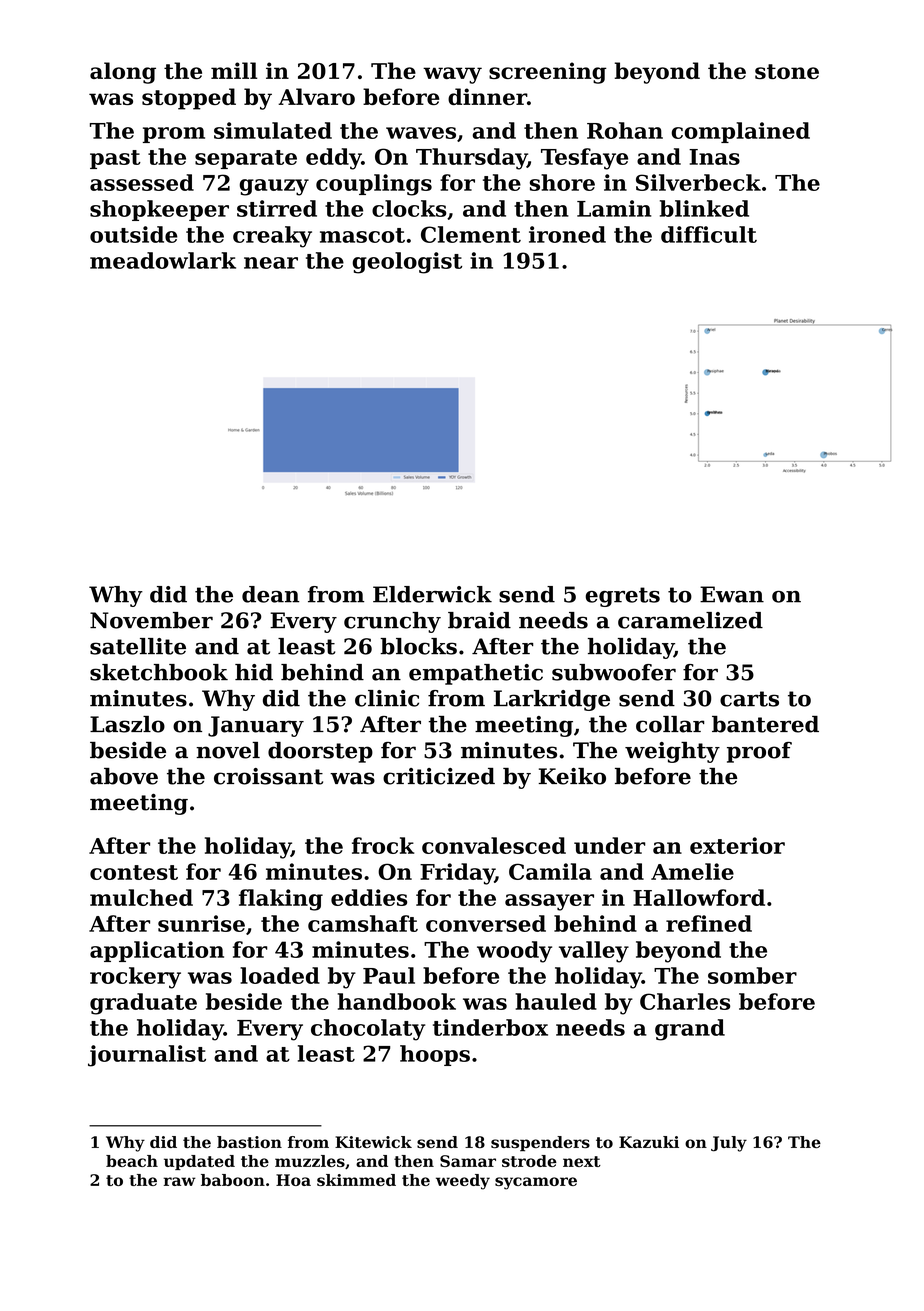  I want to click on satellite, so click(138, 646).
